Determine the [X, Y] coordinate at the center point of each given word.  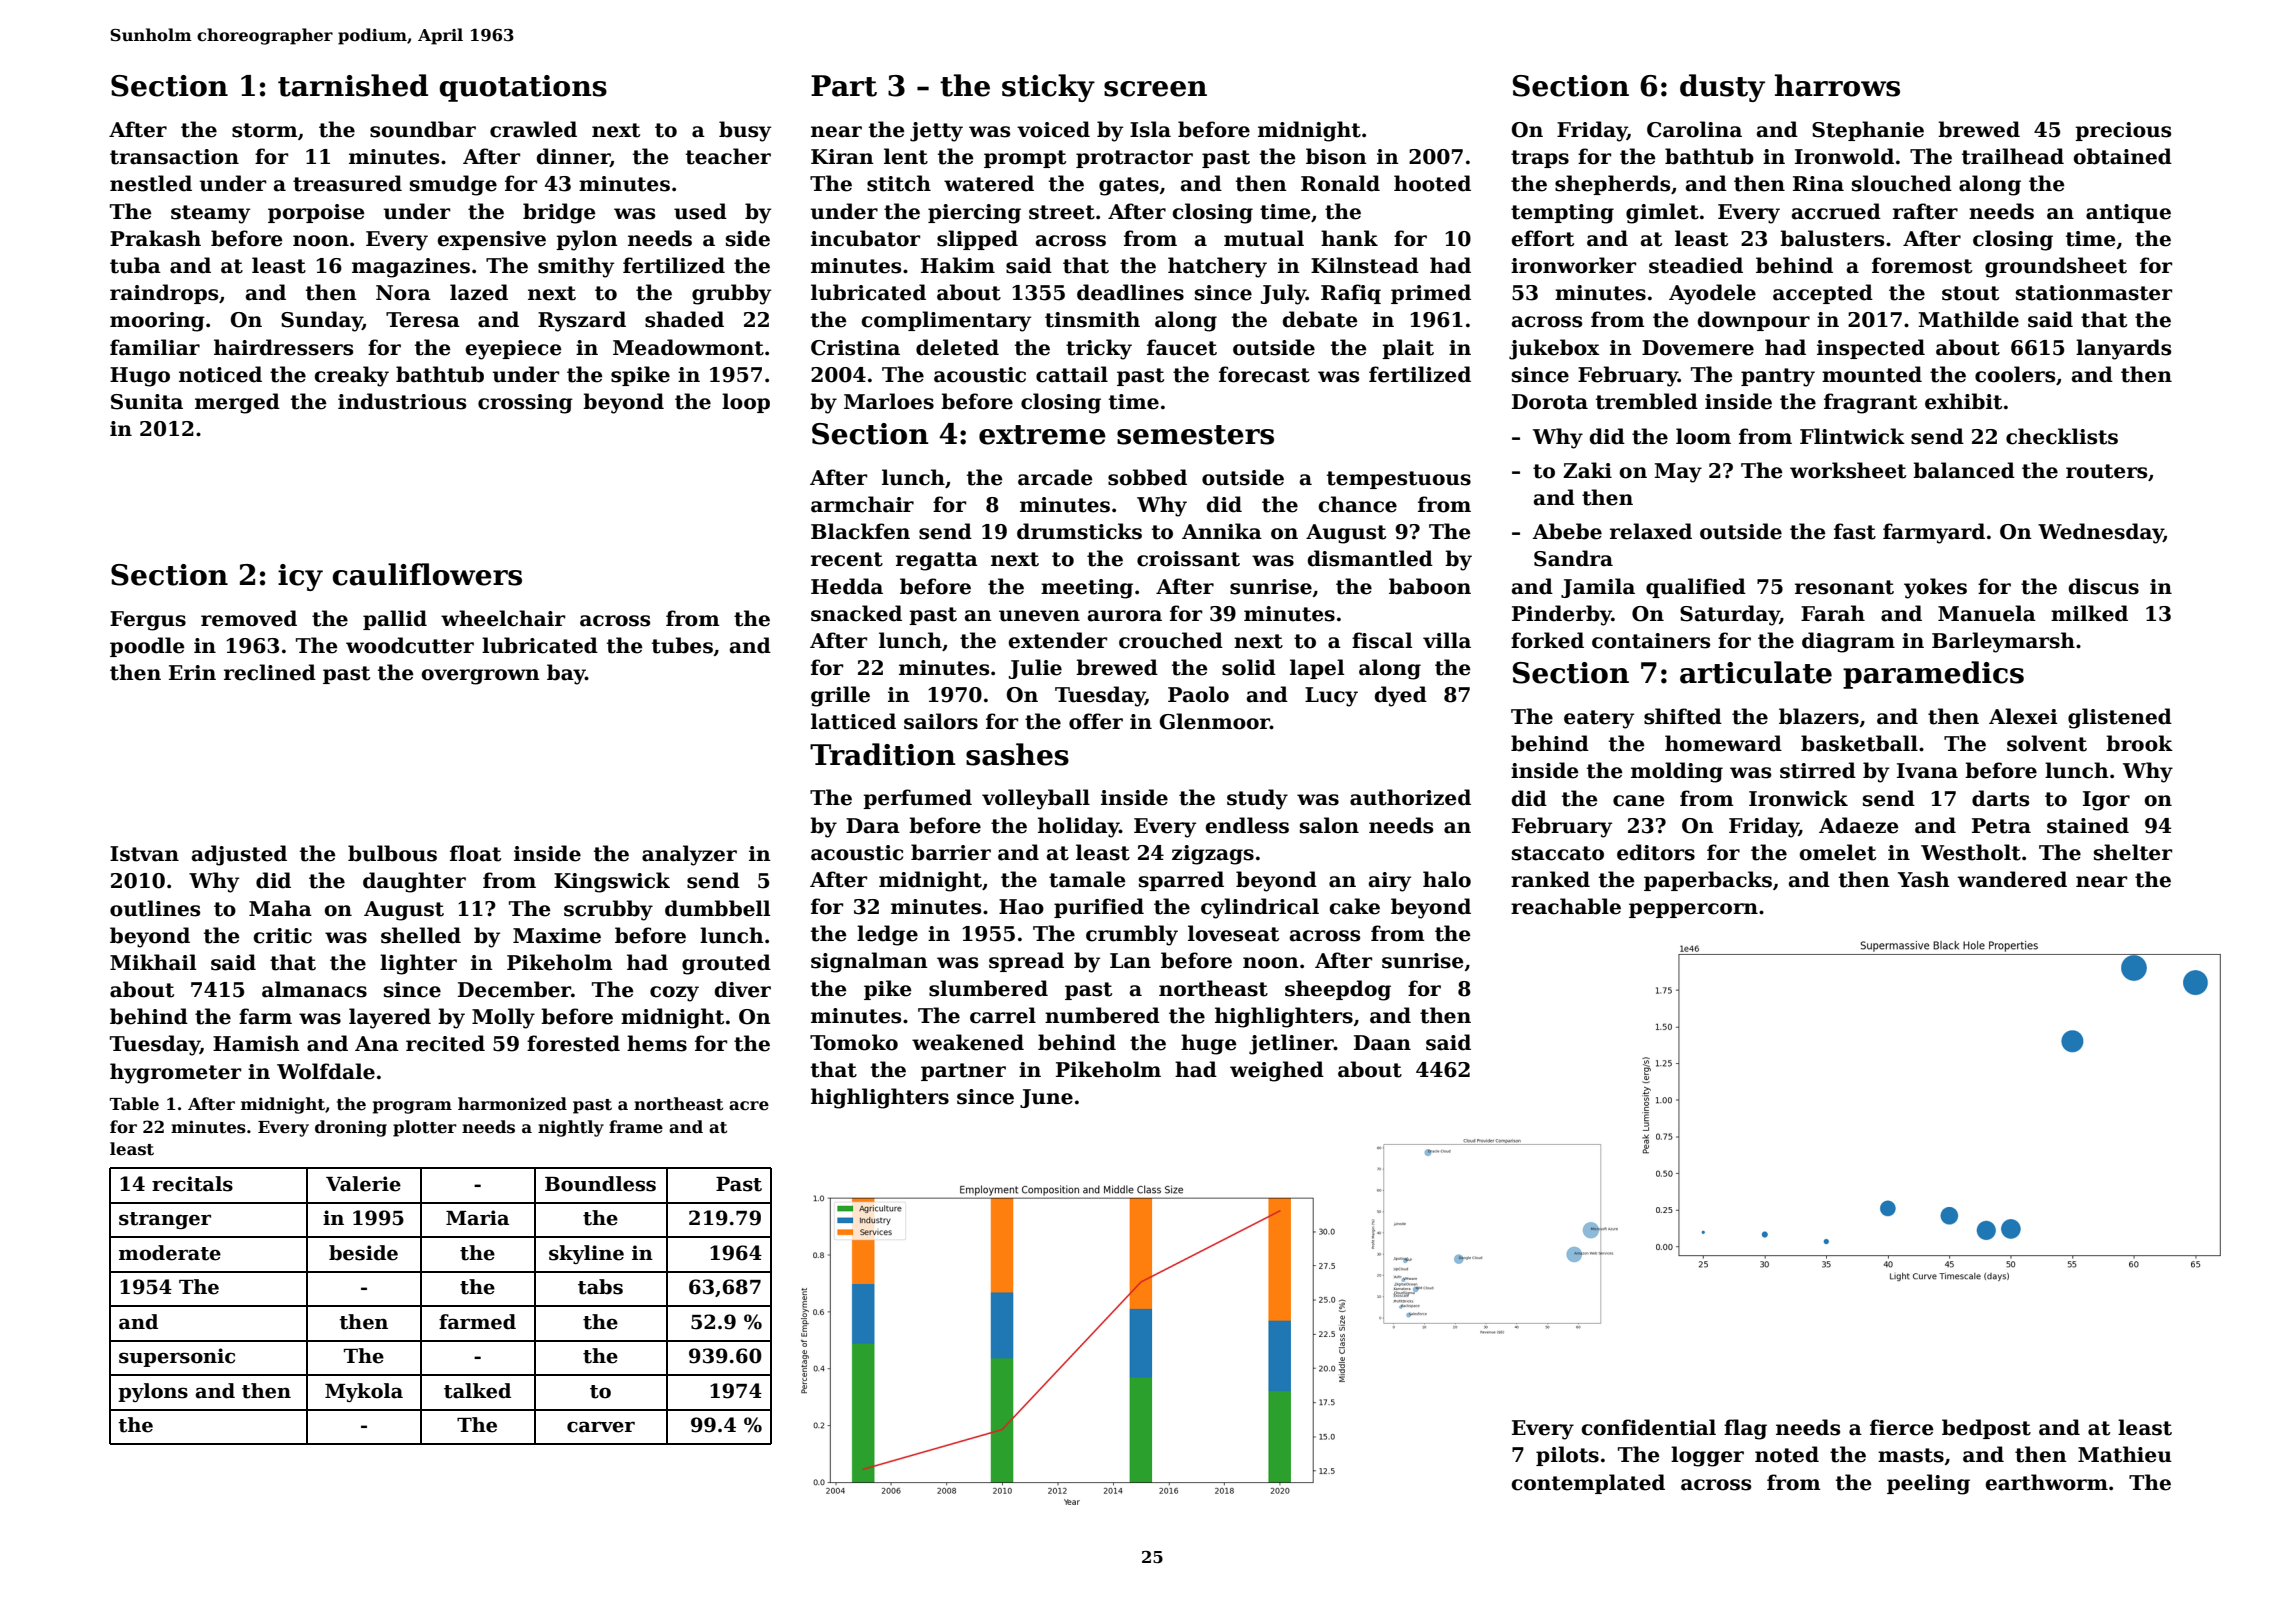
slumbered [988, 988]
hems [657, 1043]
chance [1357, 504]
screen [1155, 89]
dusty [1722, 88]
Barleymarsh [2003, 642]
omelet [1837, 852]
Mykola [364, 1392]
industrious [402, 401]
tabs [600, 1287]
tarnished [353, 85]
